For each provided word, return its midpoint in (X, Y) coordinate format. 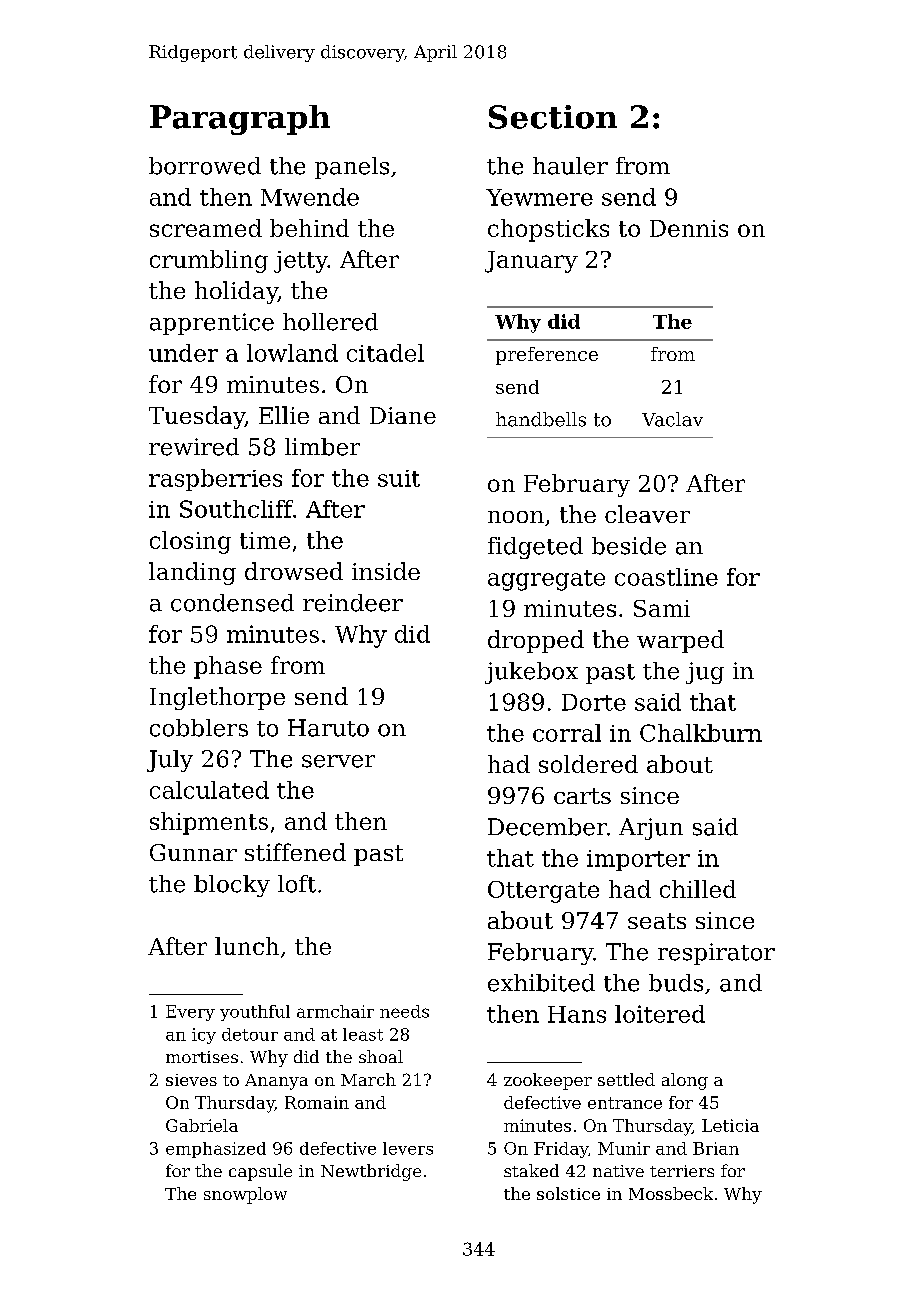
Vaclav (672, 419)
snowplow (245, 1195)
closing (190, 542)
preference (547, 356)
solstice (568, 1193)
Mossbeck (671, 1193)
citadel (385, 353)
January (531, 262)
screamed (206, 228)
